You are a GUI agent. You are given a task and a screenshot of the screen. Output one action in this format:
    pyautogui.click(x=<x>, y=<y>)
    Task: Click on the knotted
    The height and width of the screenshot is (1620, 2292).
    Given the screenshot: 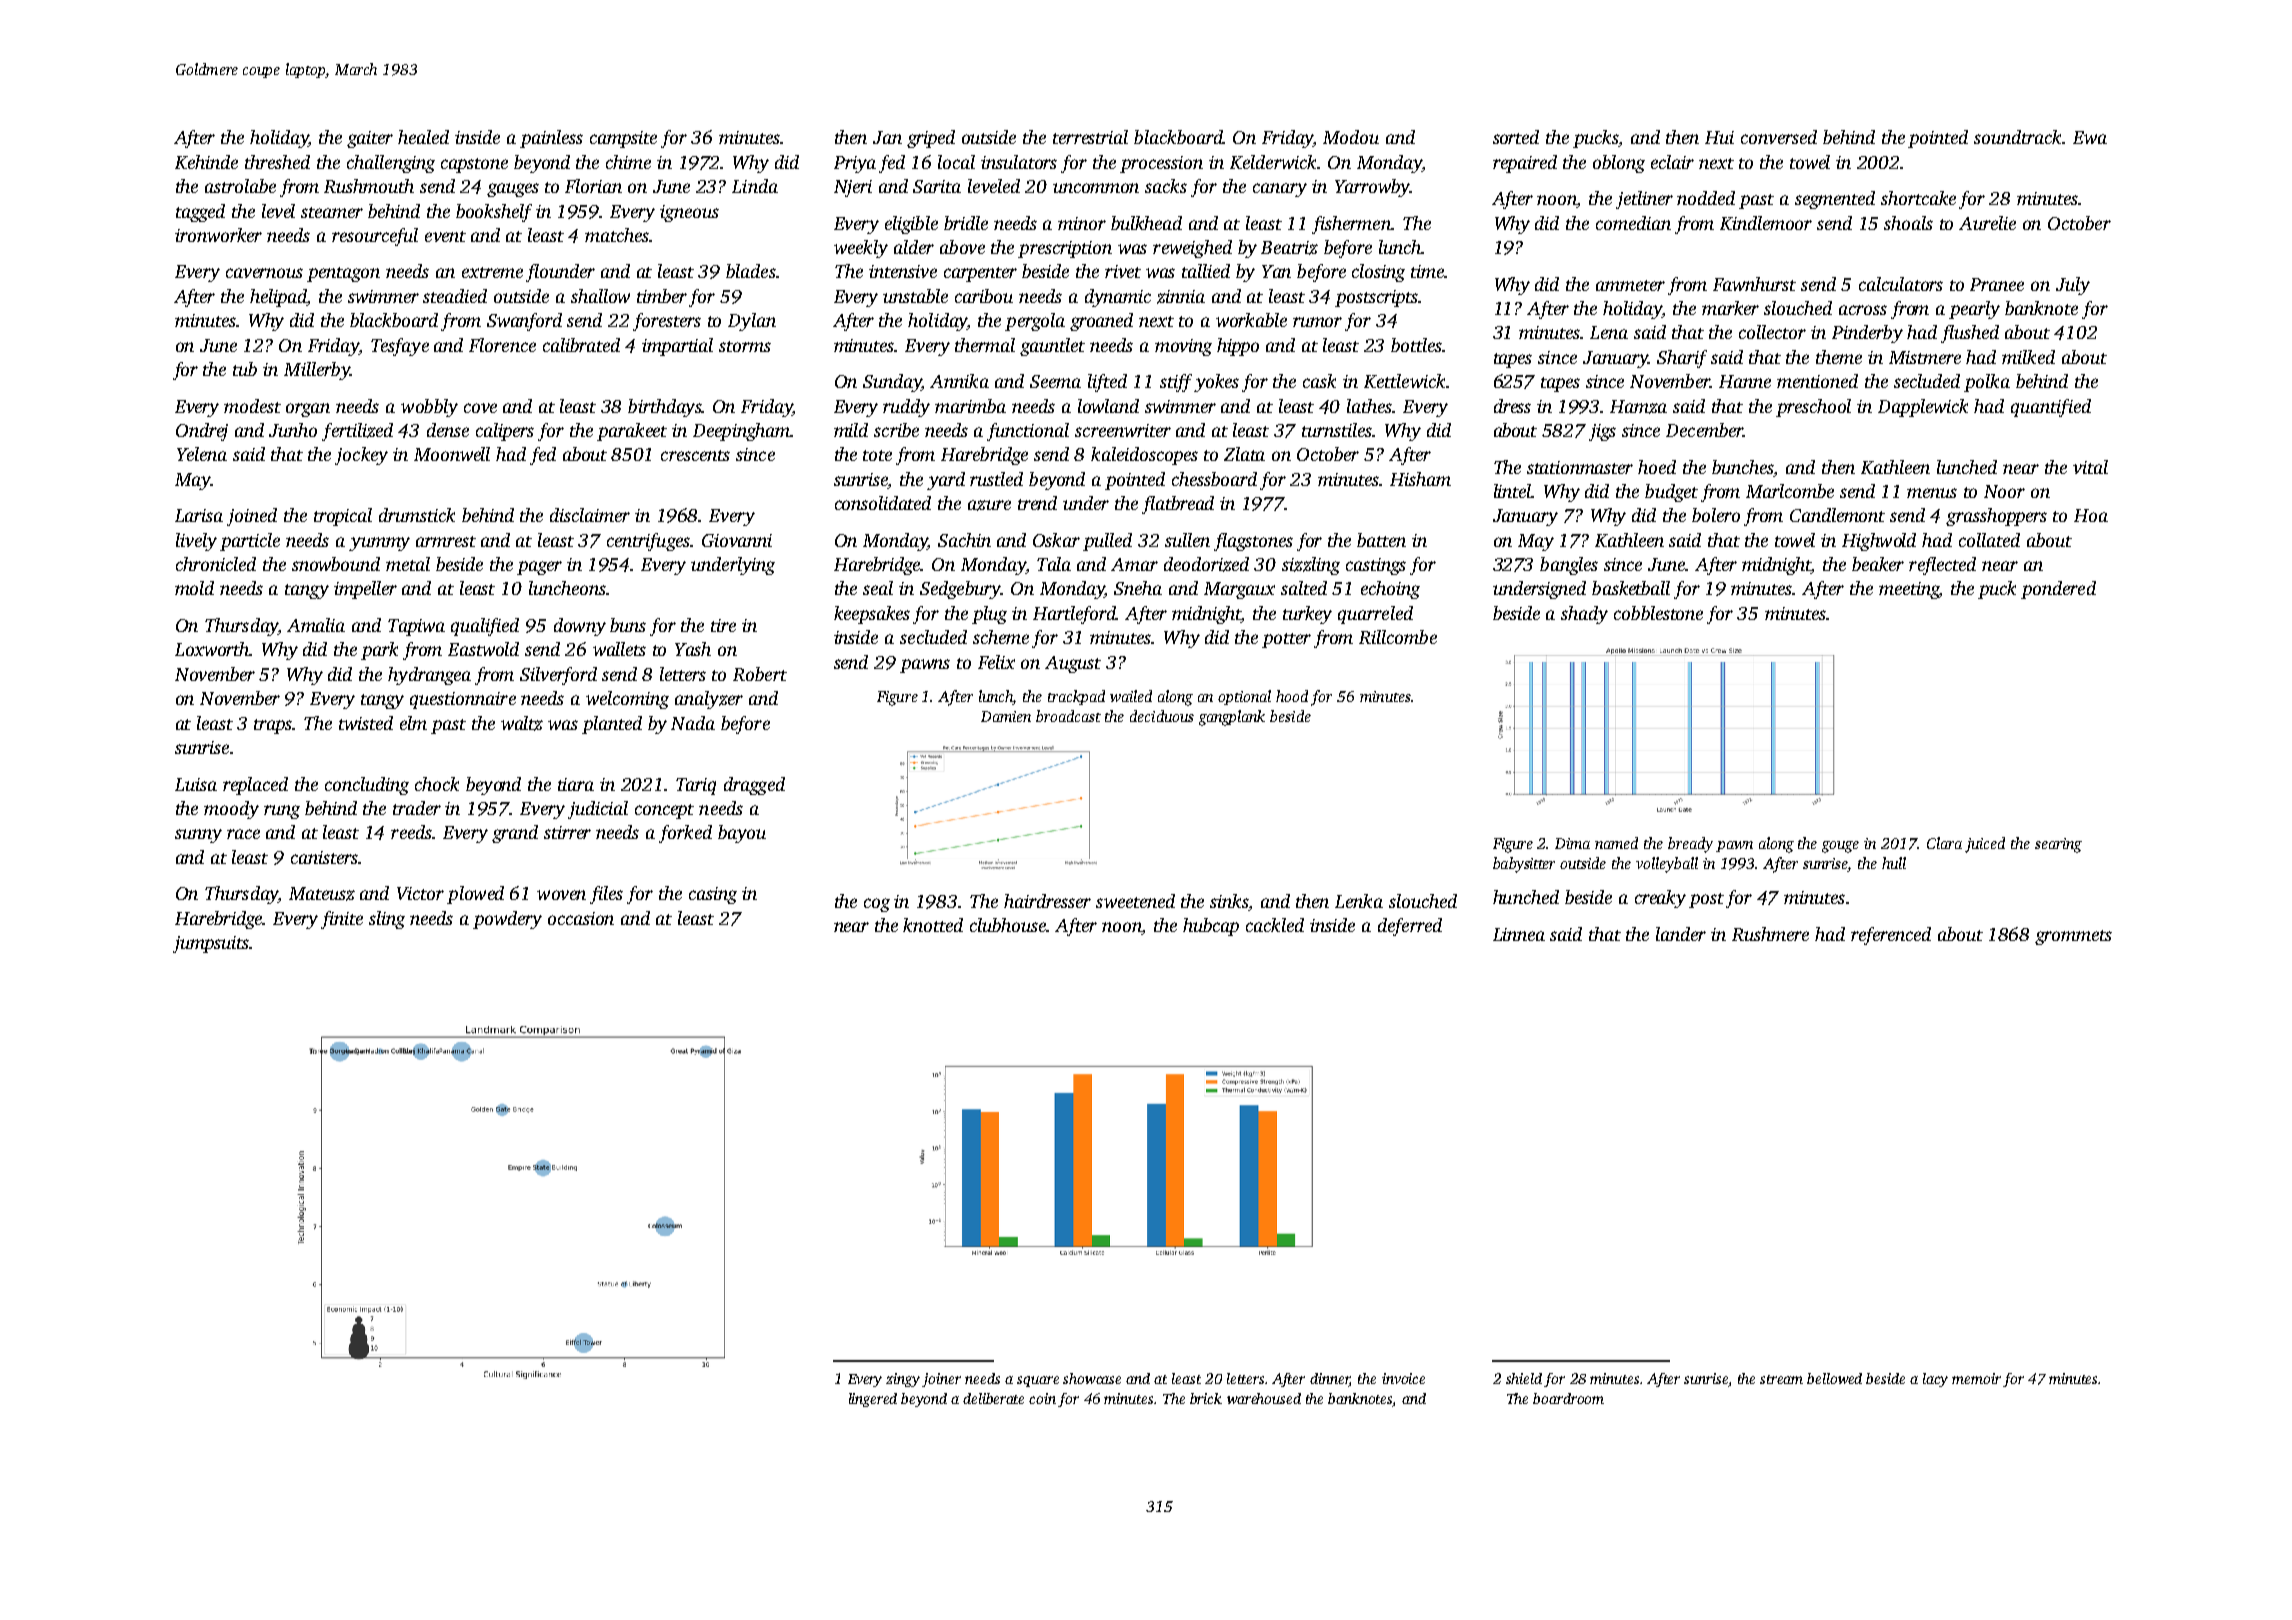 What is the action you would take?
    pyautogui.click(x=933, y=925)
